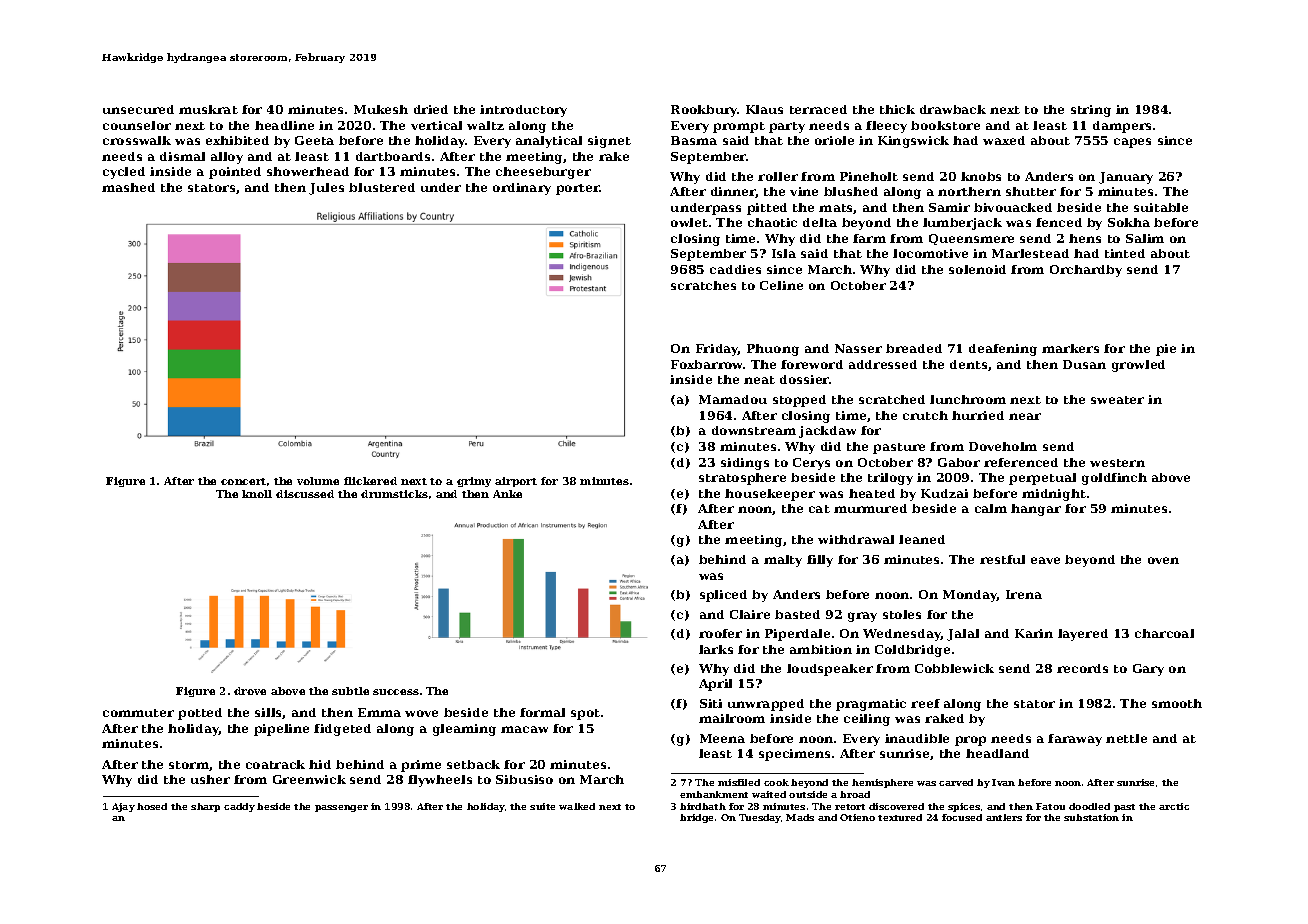 This screenshot has width=1308, height=924. Describe the element at coordinates (1091, 111) in the screenshot. I see `string` at that location.
